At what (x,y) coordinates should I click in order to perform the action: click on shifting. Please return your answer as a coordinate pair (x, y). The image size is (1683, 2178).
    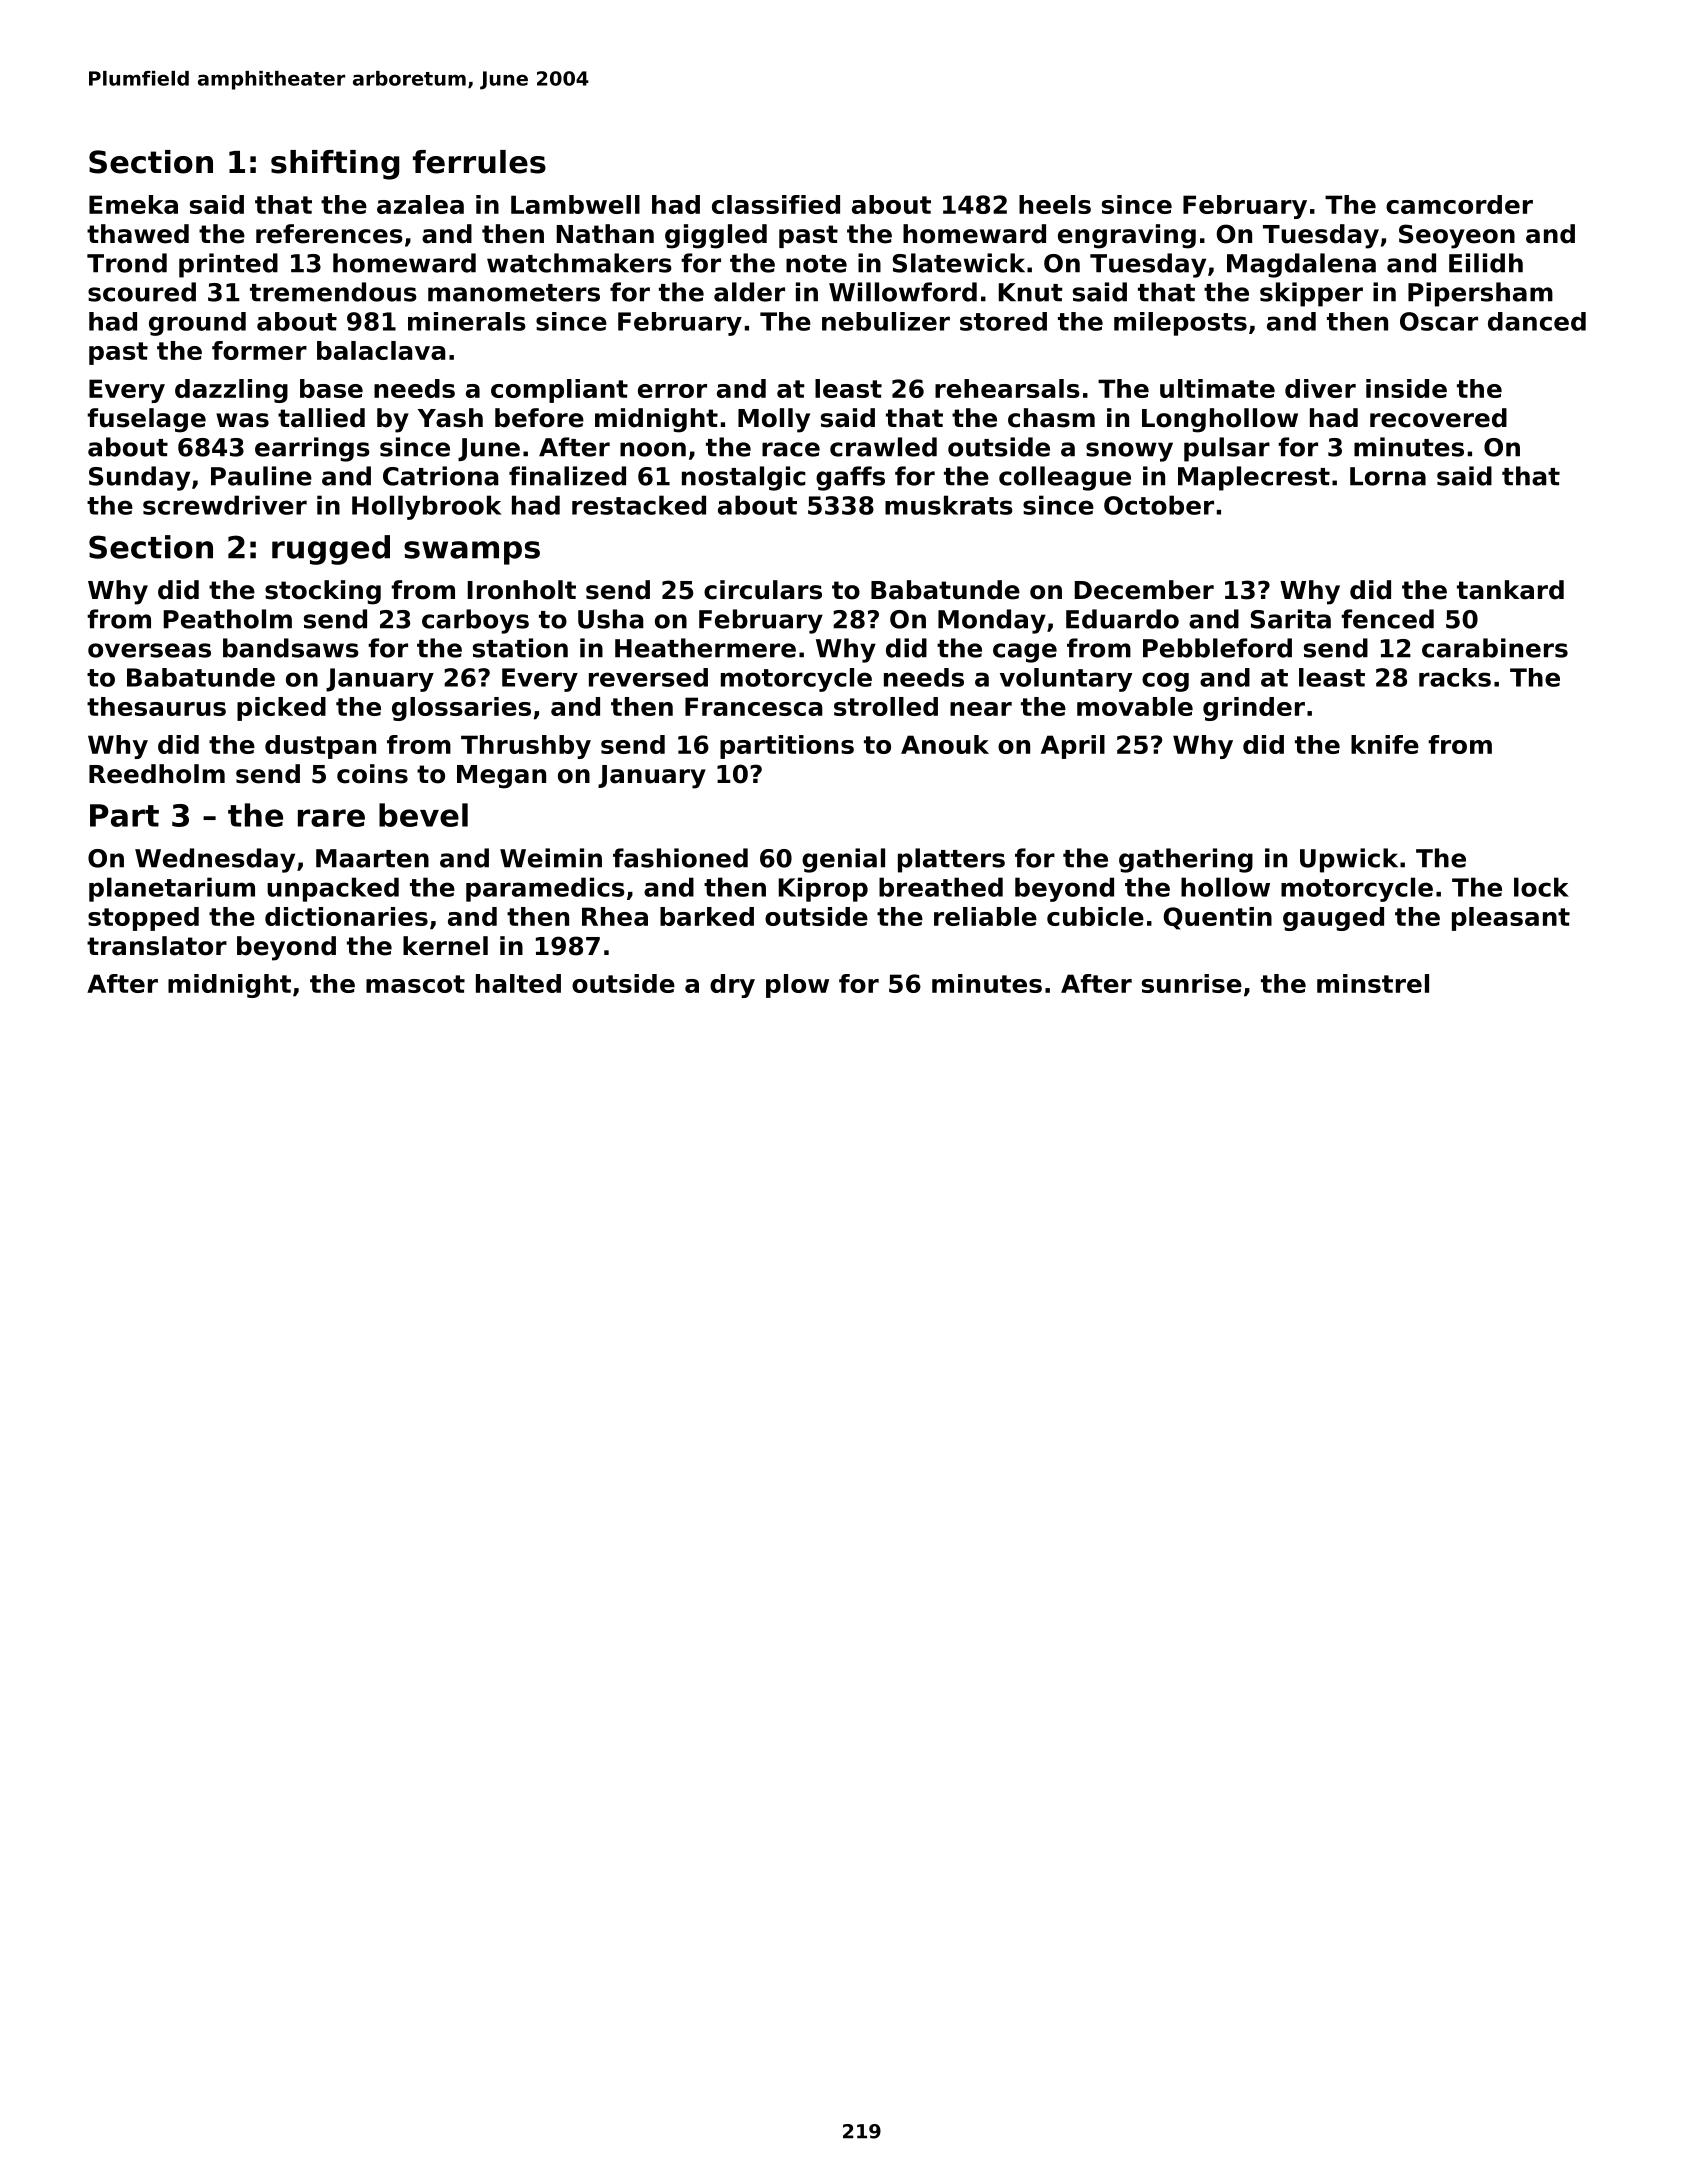
    Looking at the image, I should click on (335, 165).
